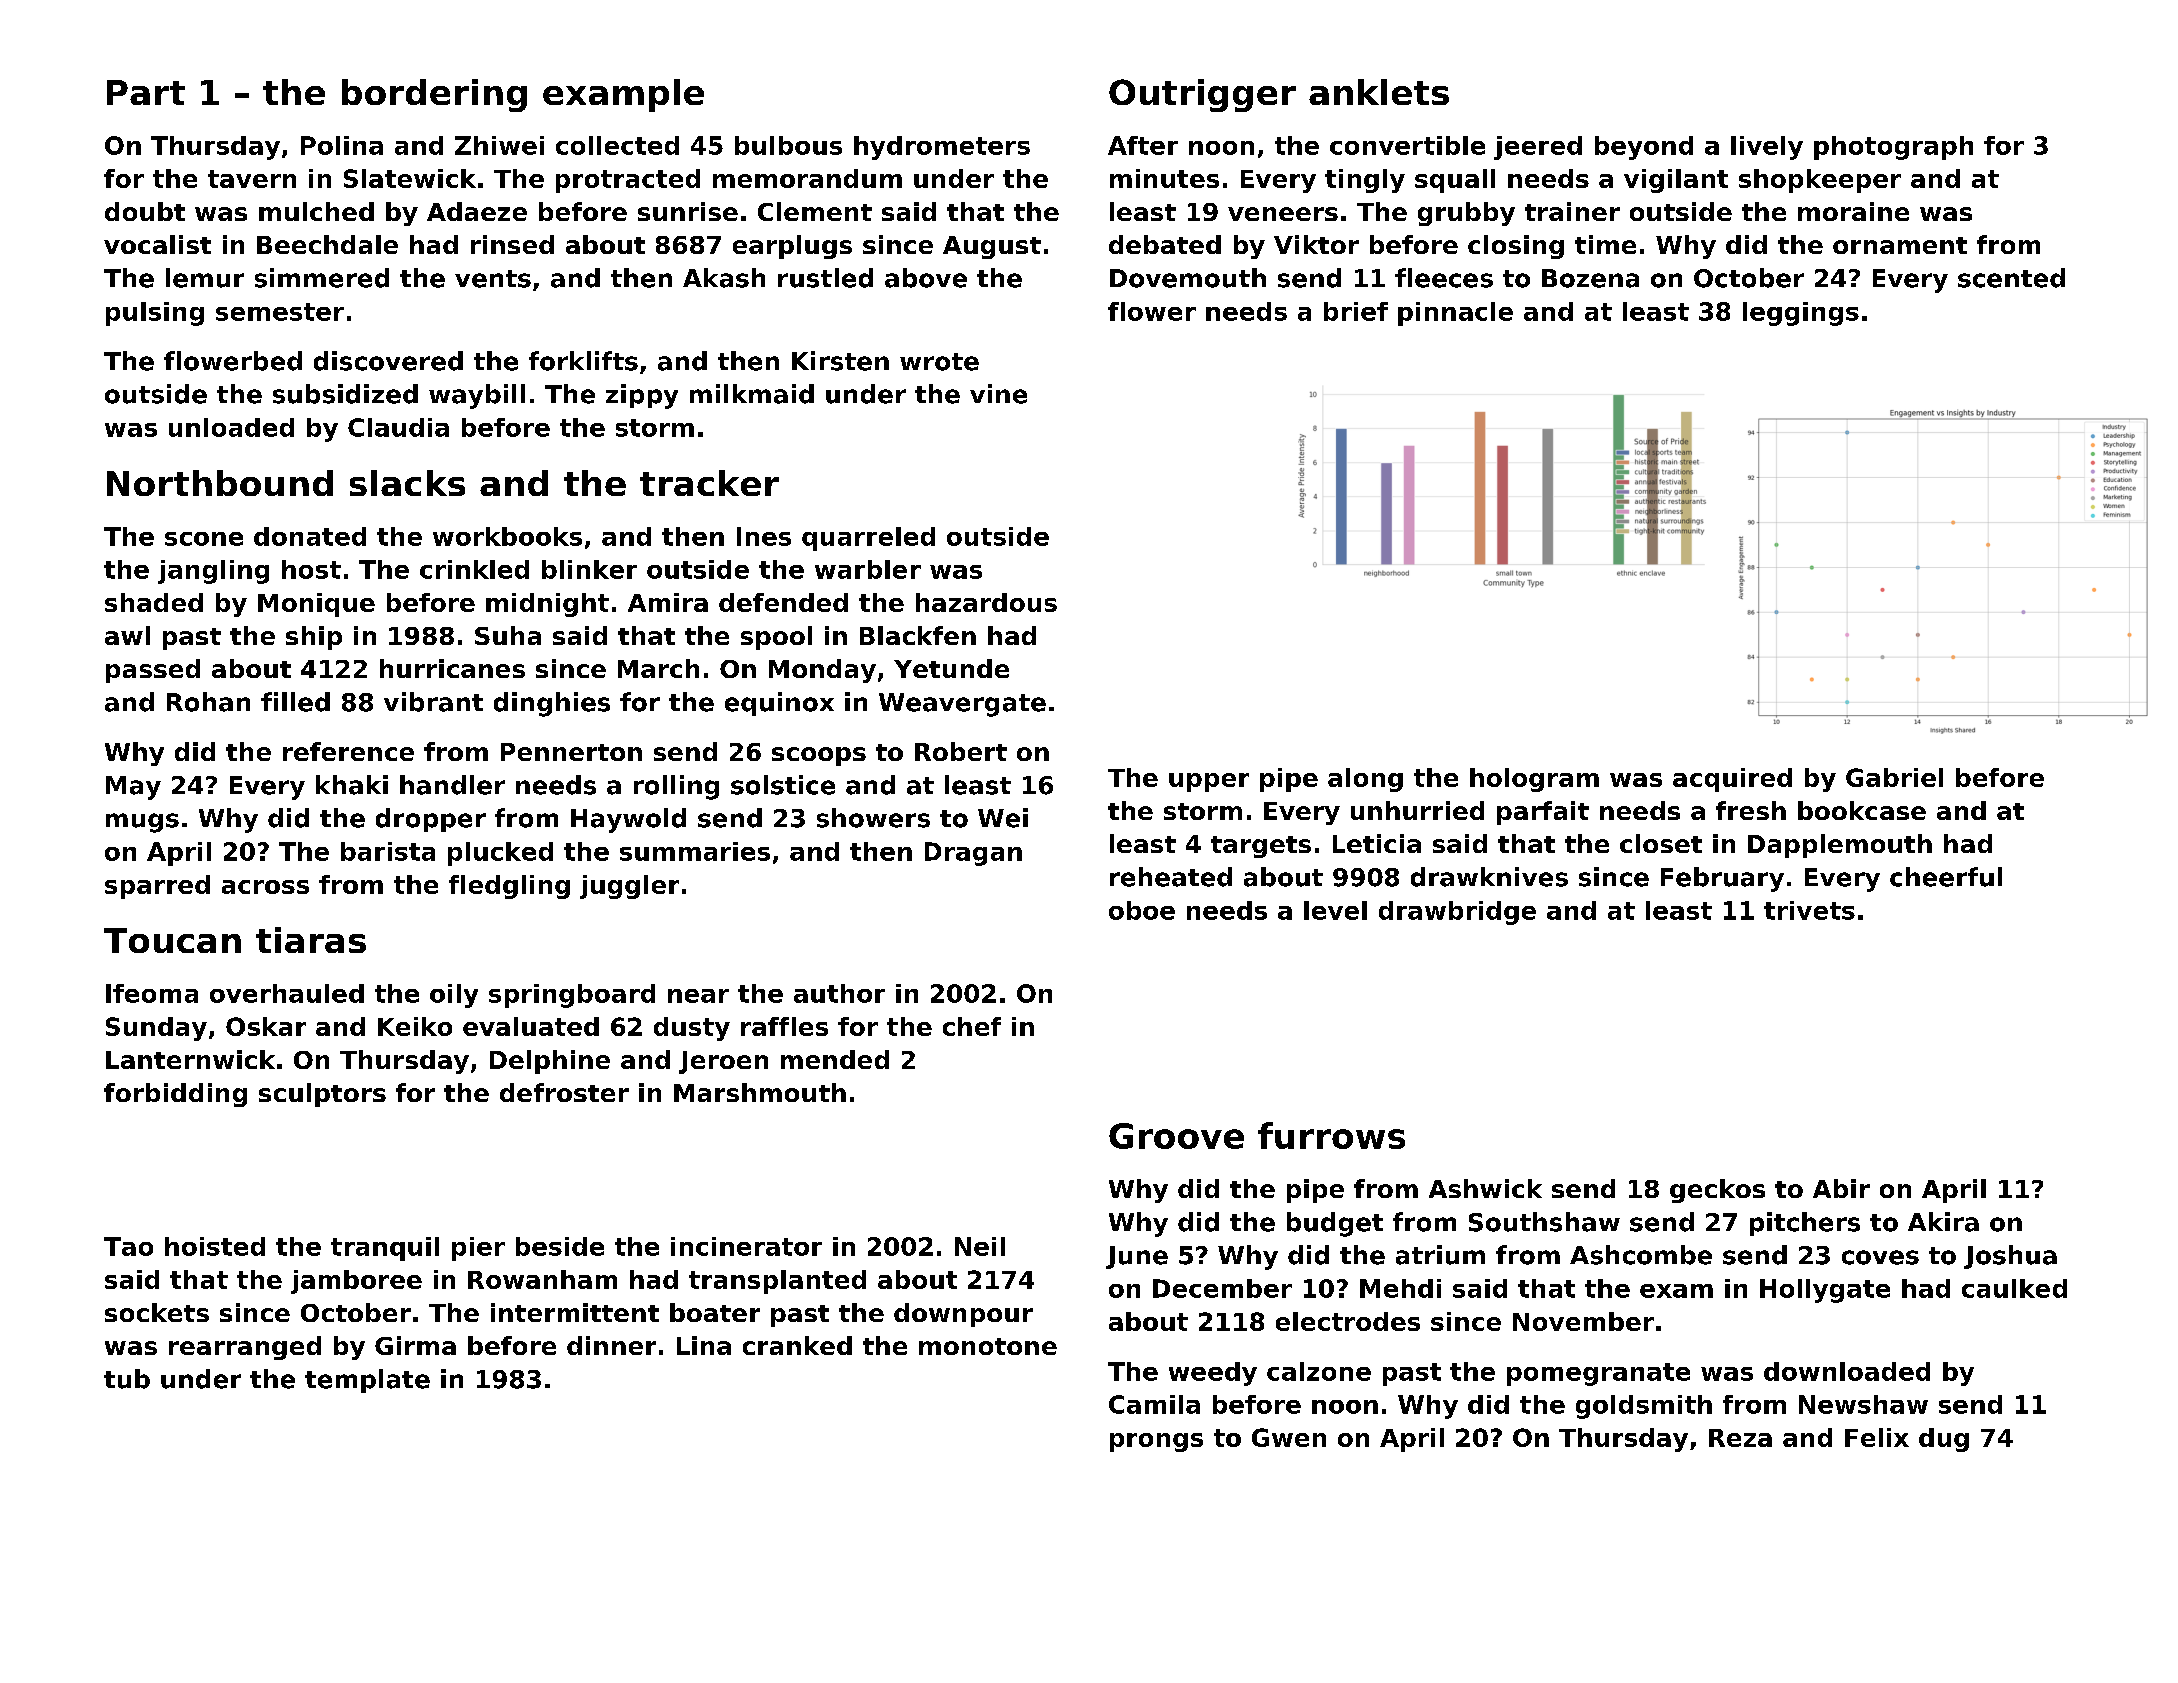 The height and width of the screenshot is (1683, 2178). Describe the element at coordinates (1809, 910) in the screenshot. I see `trivets` at that location.
